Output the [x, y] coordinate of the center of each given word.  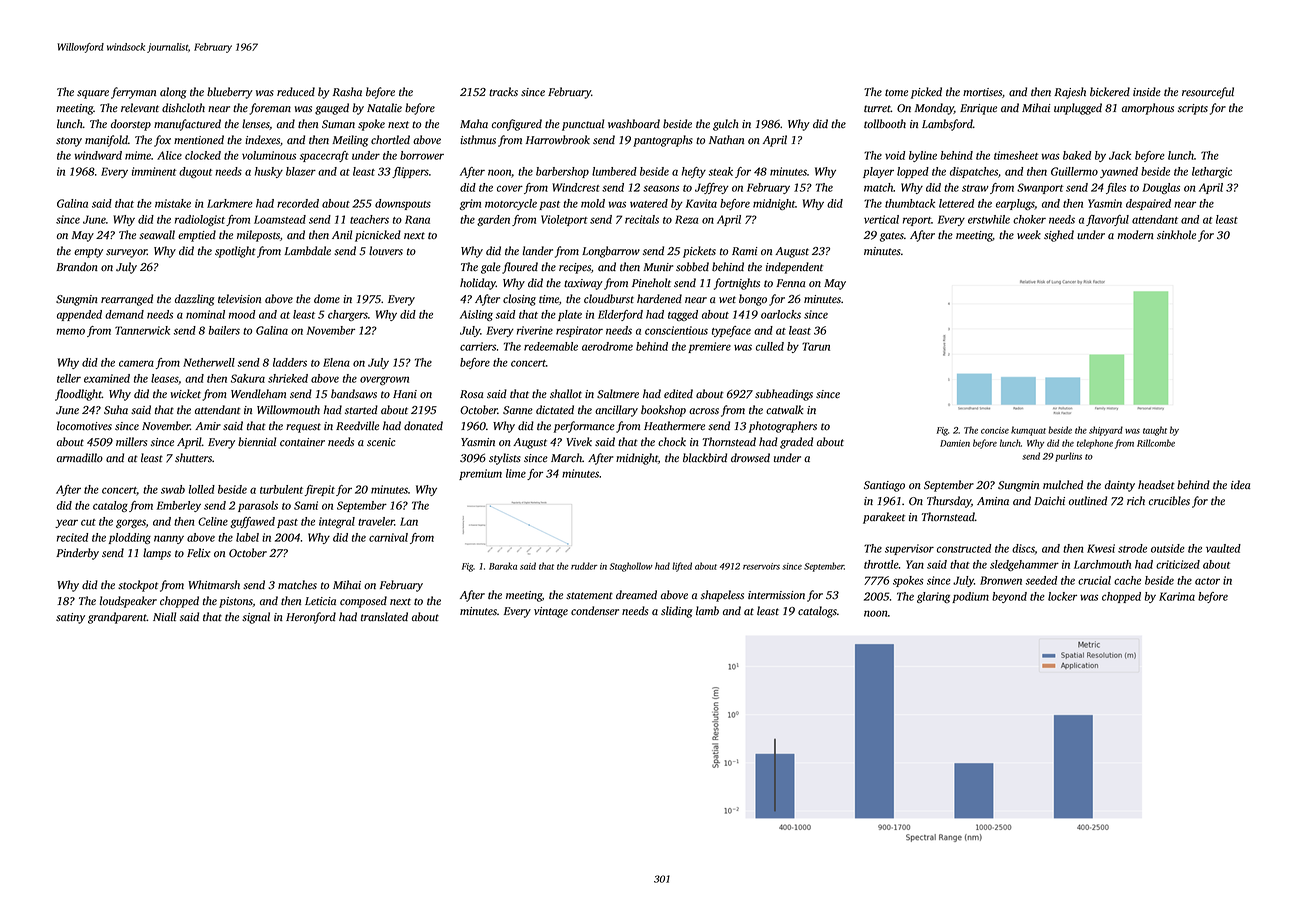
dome [327, 299]
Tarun [816, 346]
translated [384, 617]
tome [896, 93]
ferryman [133, 93]
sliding [677, 612]
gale [491, 268]
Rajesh [1070, 93]
